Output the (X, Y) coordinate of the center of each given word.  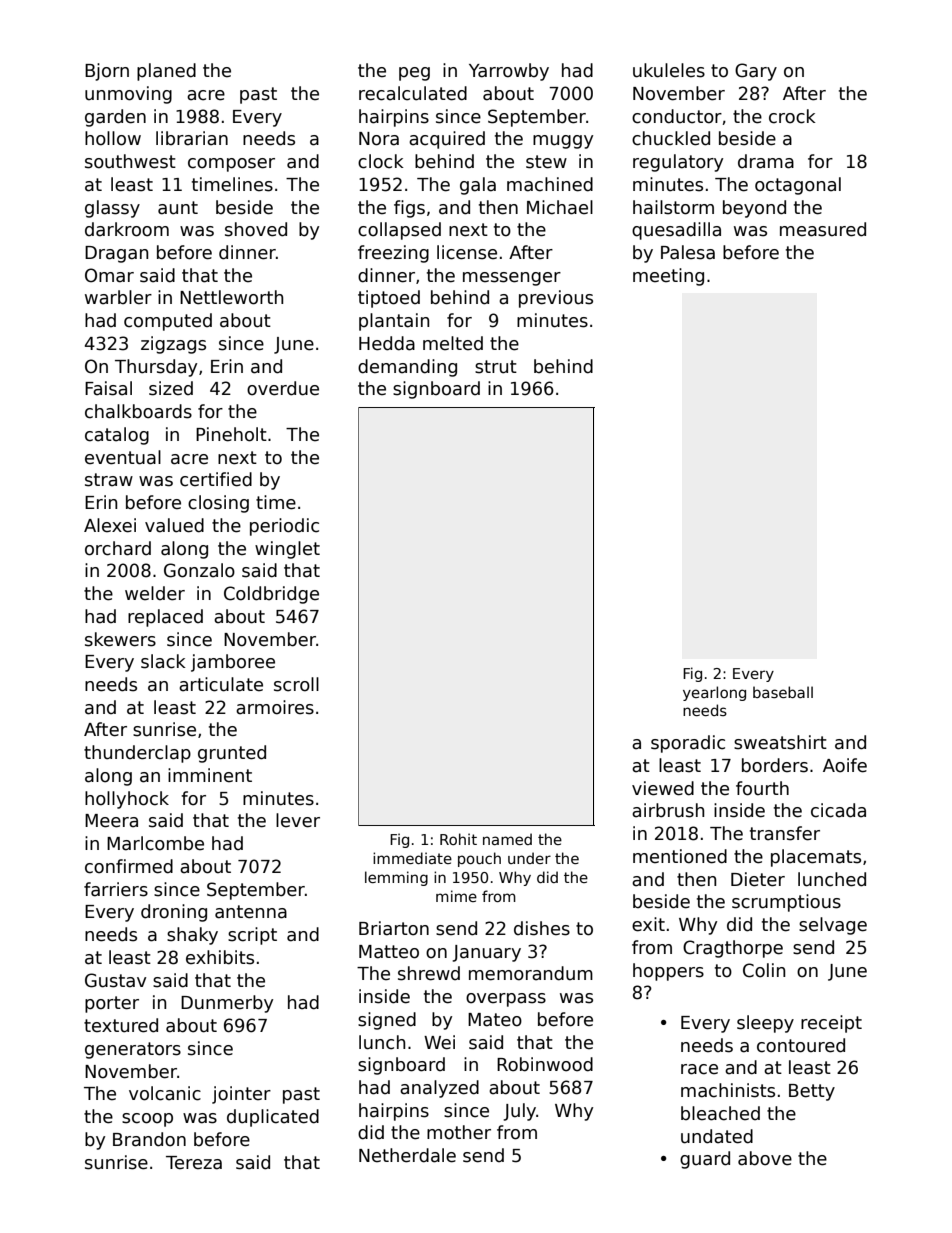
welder (155, 593)
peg (414, 74)
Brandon (149, 1139)
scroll (296, 684)
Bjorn (107, 72)
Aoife (845, 765)
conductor (677, 116)
